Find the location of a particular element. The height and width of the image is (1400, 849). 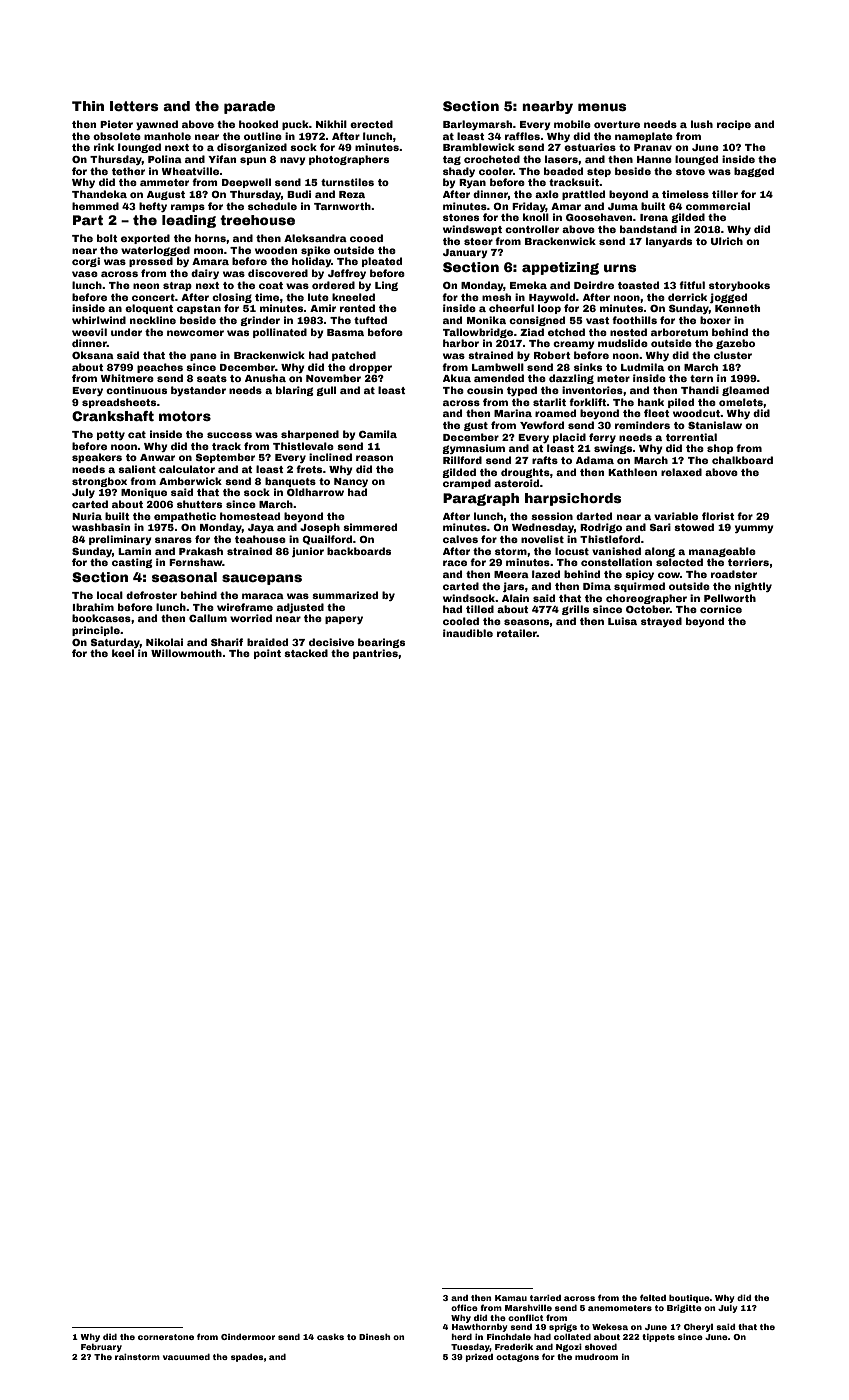

sinks is located at coordinates (588, 367).
